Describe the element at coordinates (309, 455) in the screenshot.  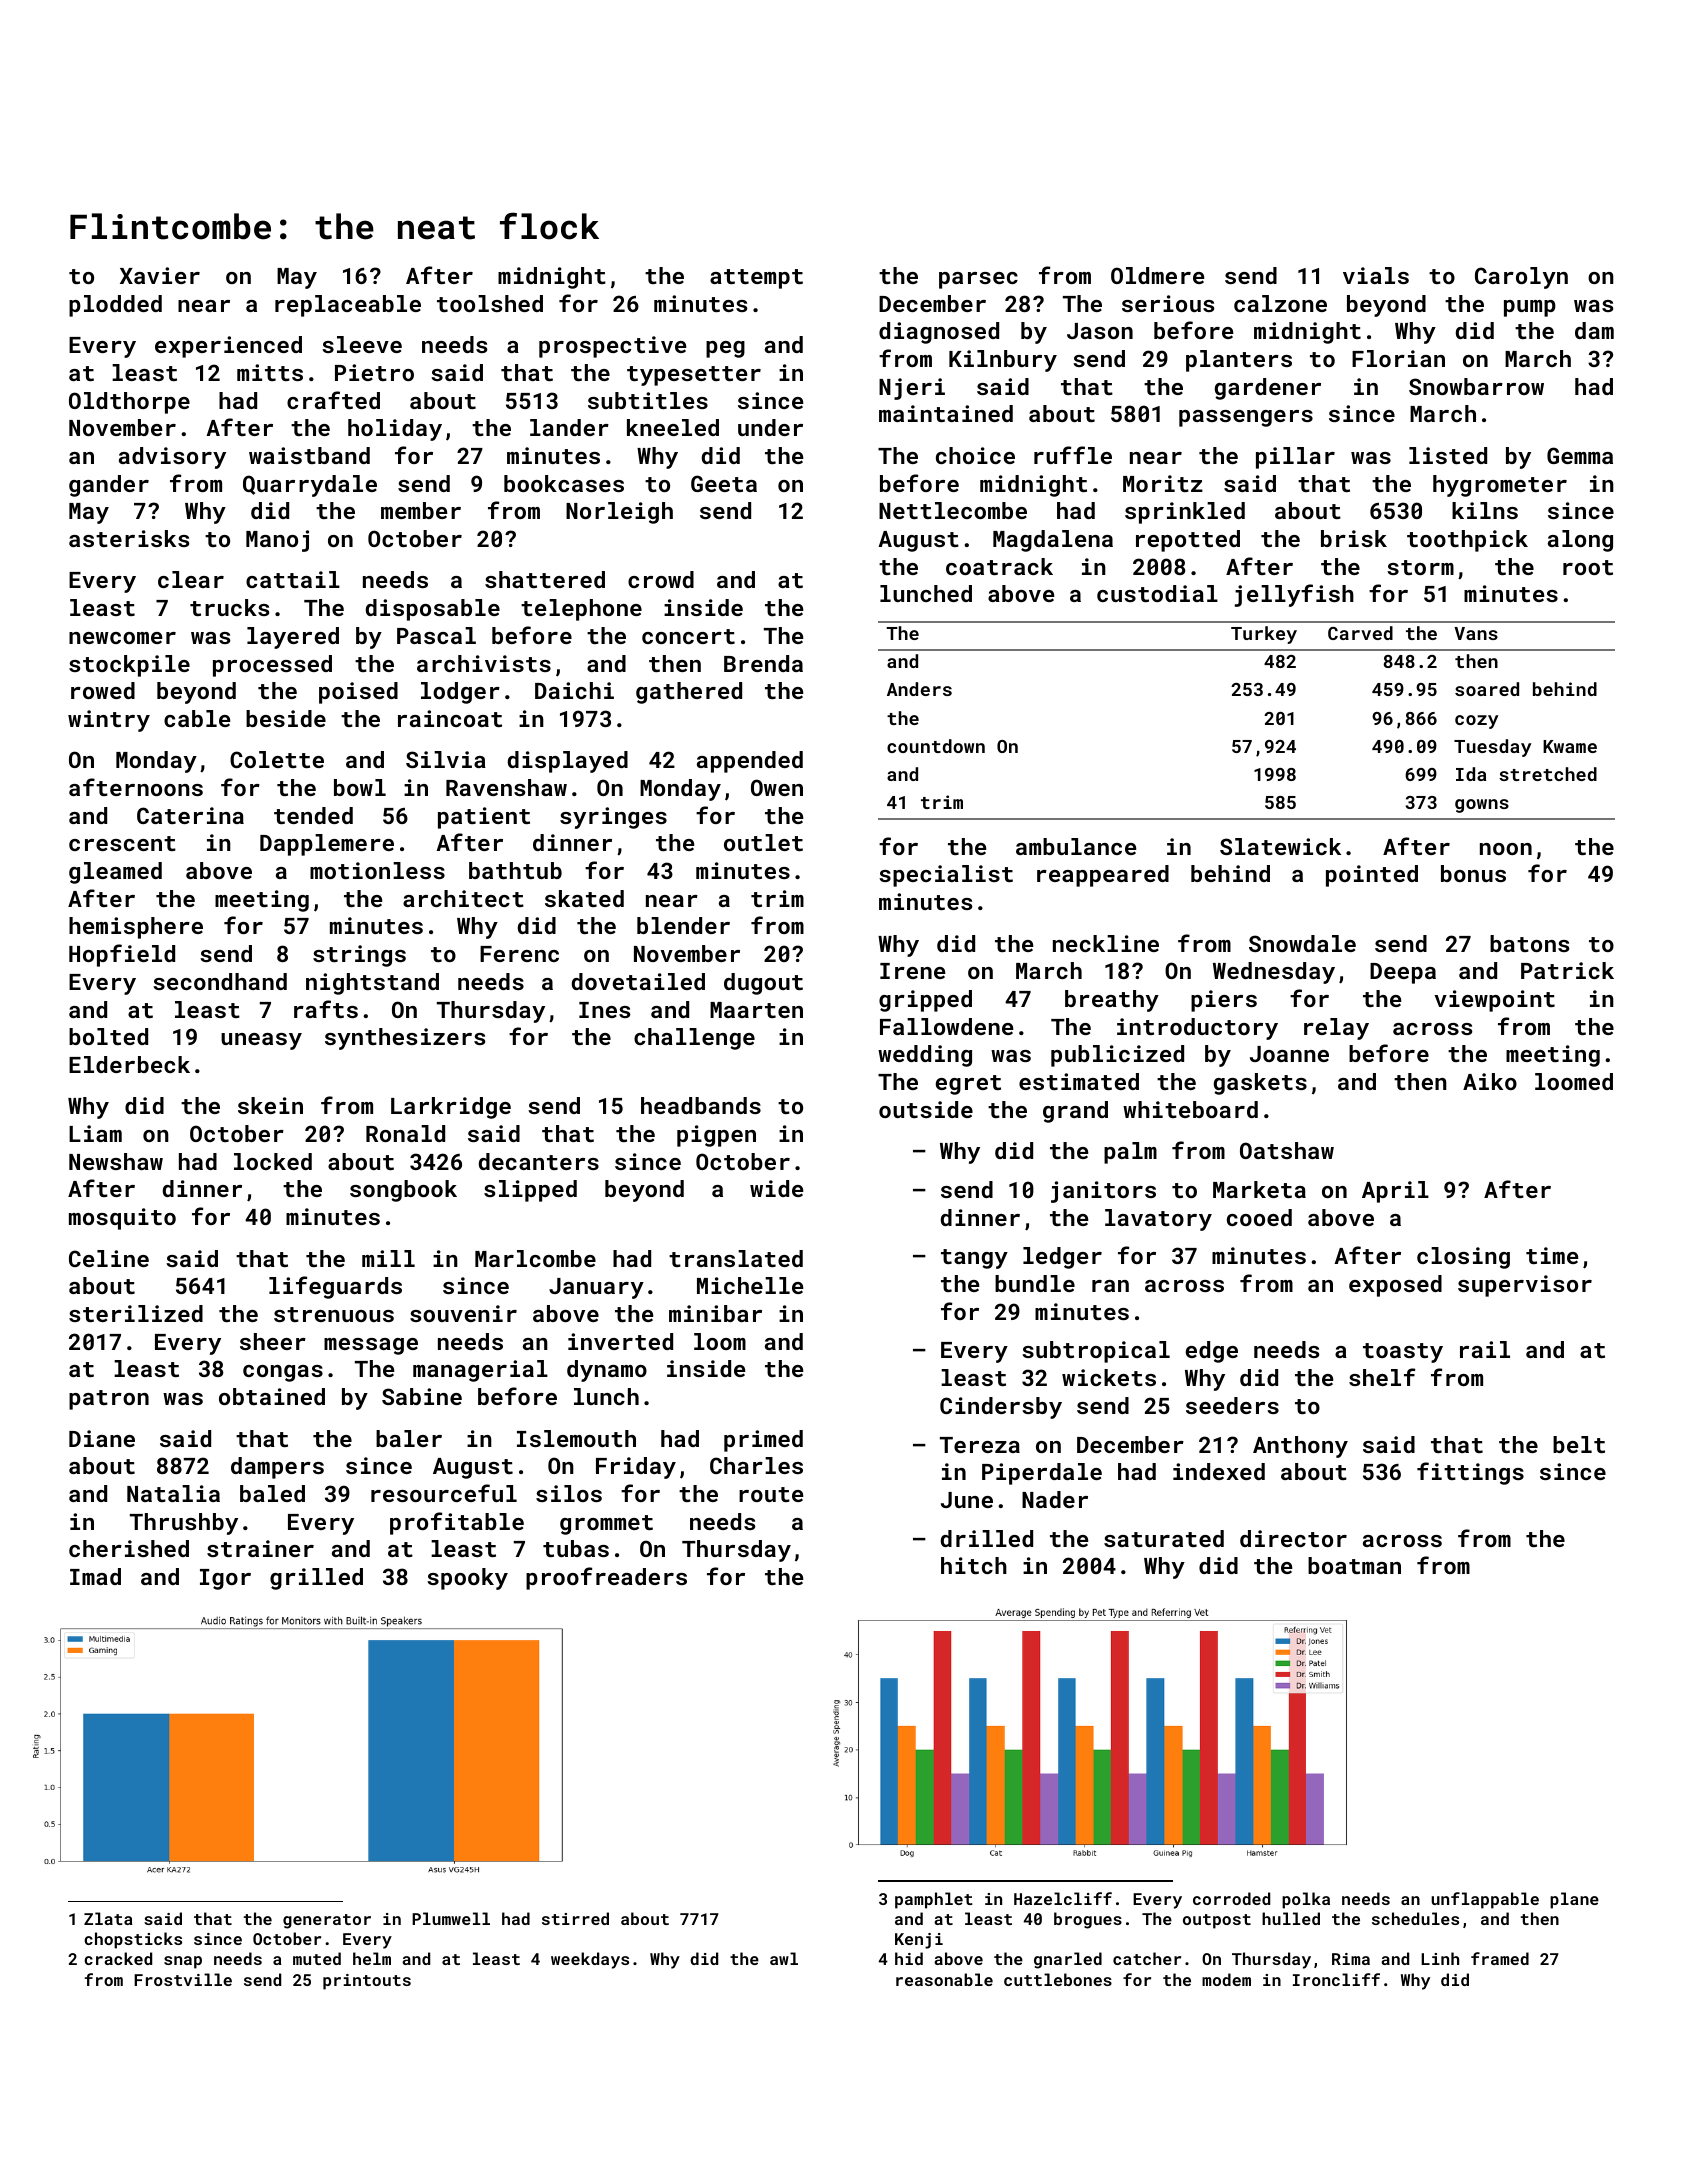
I see `waistband` at that location.
